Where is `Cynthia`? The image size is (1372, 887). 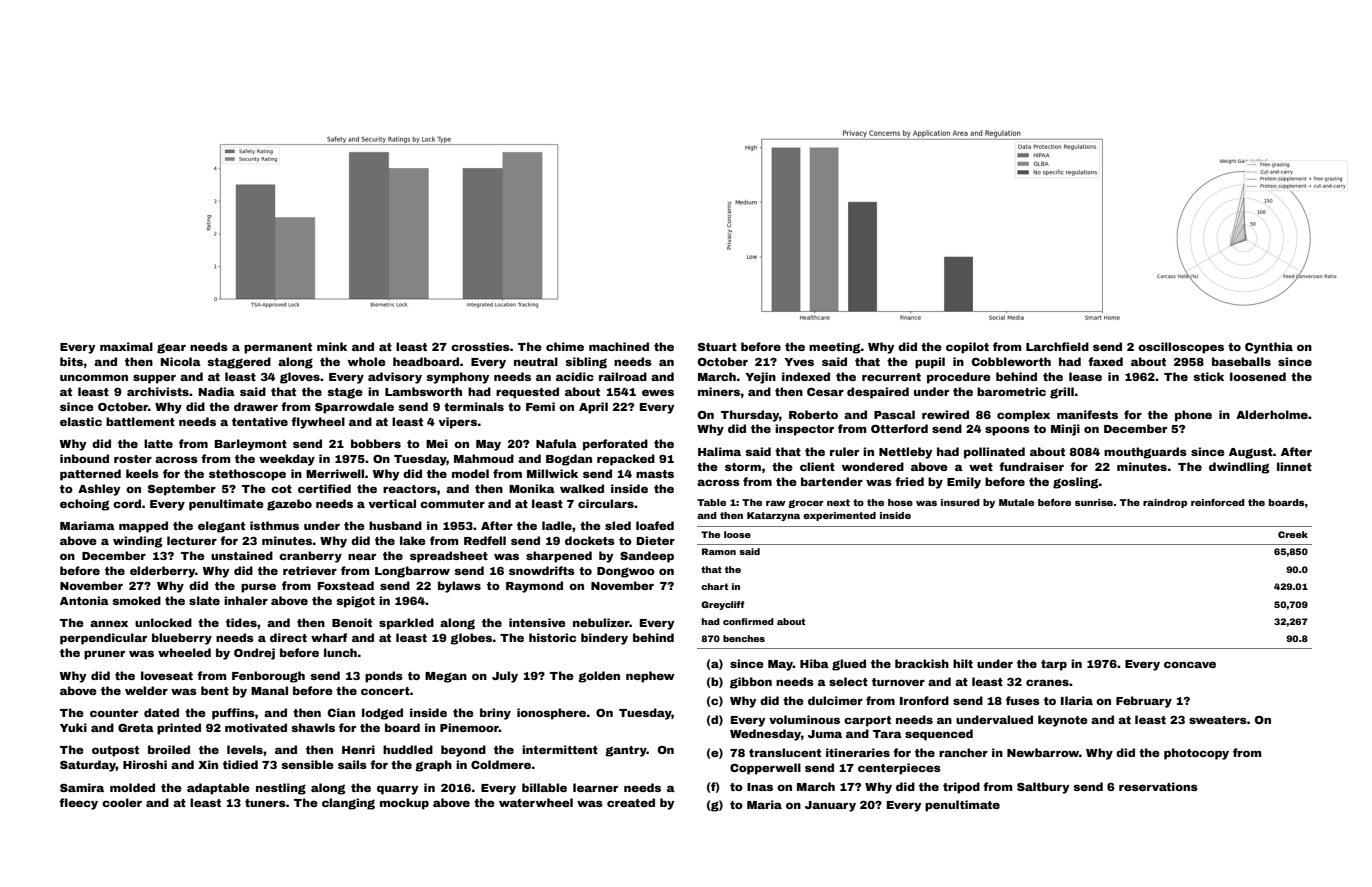 Cynthia is located at coordinates (1269, 348).
